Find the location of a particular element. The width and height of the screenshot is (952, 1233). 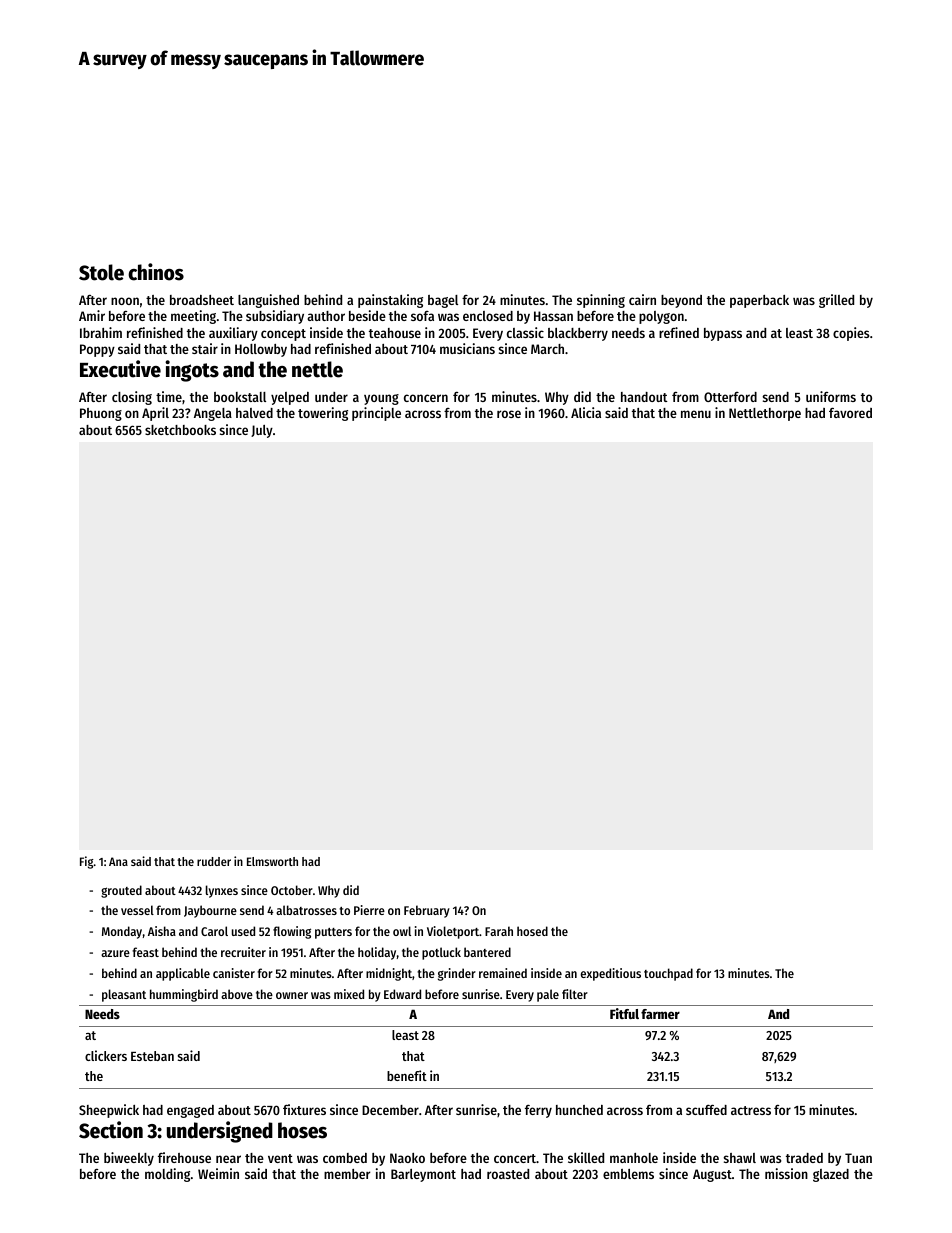

remained is located at coordinates (503, 973).
